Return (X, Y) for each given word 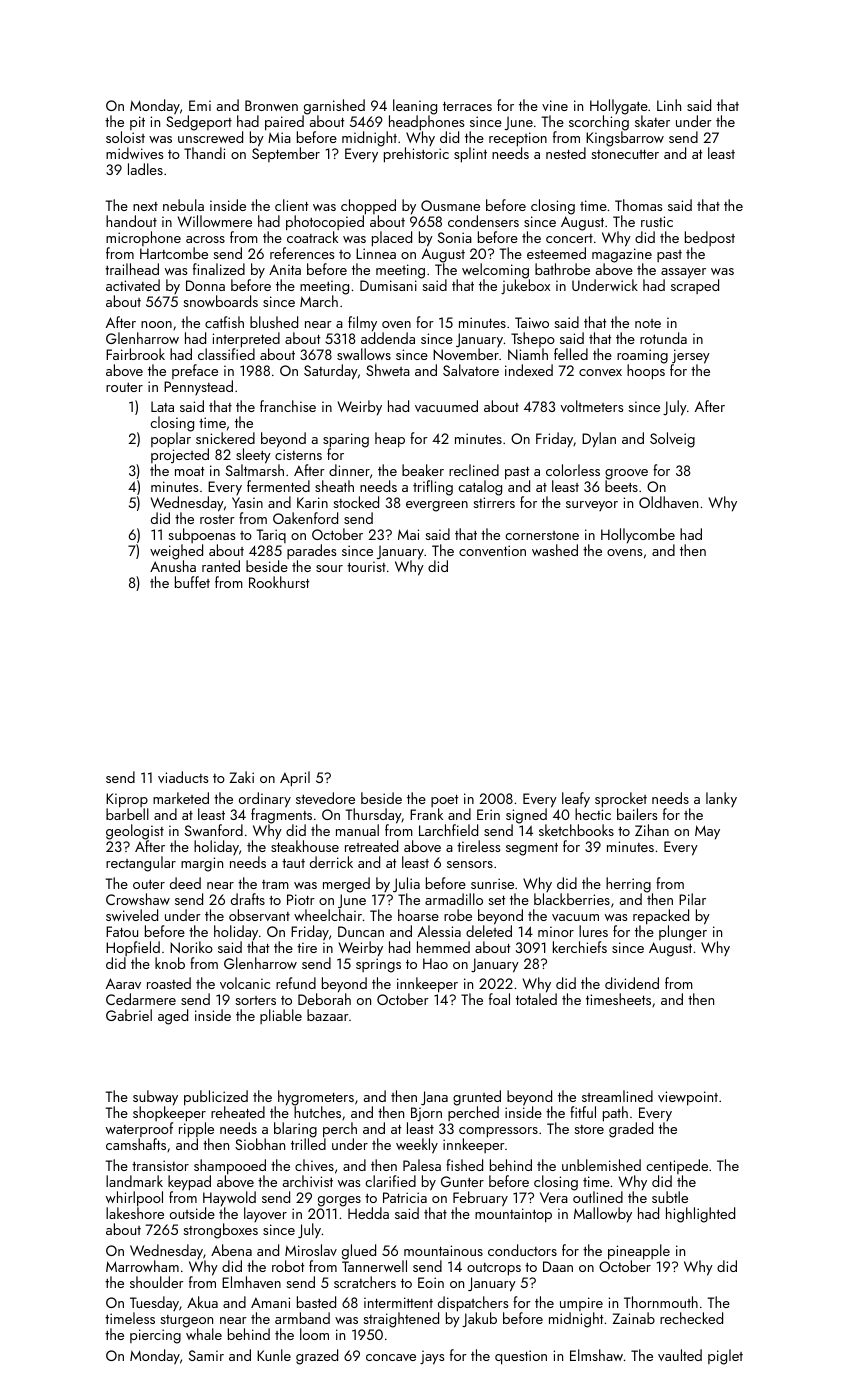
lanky (721, 799)
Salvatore (471, 370)
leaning (415, 107)
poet (444, 800)
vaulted (680, 1355)
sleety (253, 456)
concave (391, 1357)
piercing (155, 1336)
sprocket (621, 800)
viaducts (183, 777)
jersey (691, 356)
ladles (145, 169)
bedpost (710, 238)
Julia (406, 884)
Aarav (123, 983)
